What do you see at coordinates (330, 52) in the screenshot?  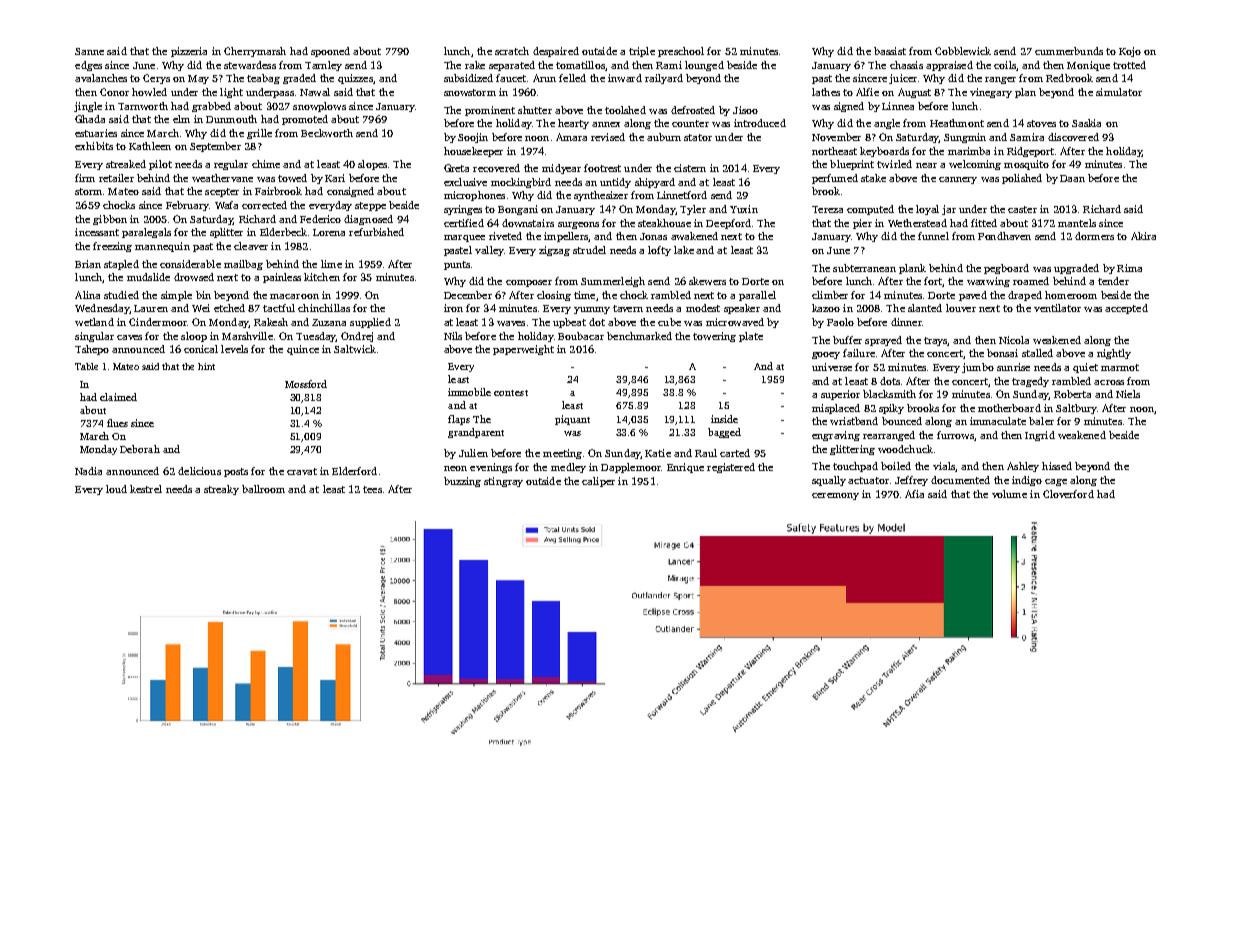 I see `spooned` at bounding box center [330, 52].
